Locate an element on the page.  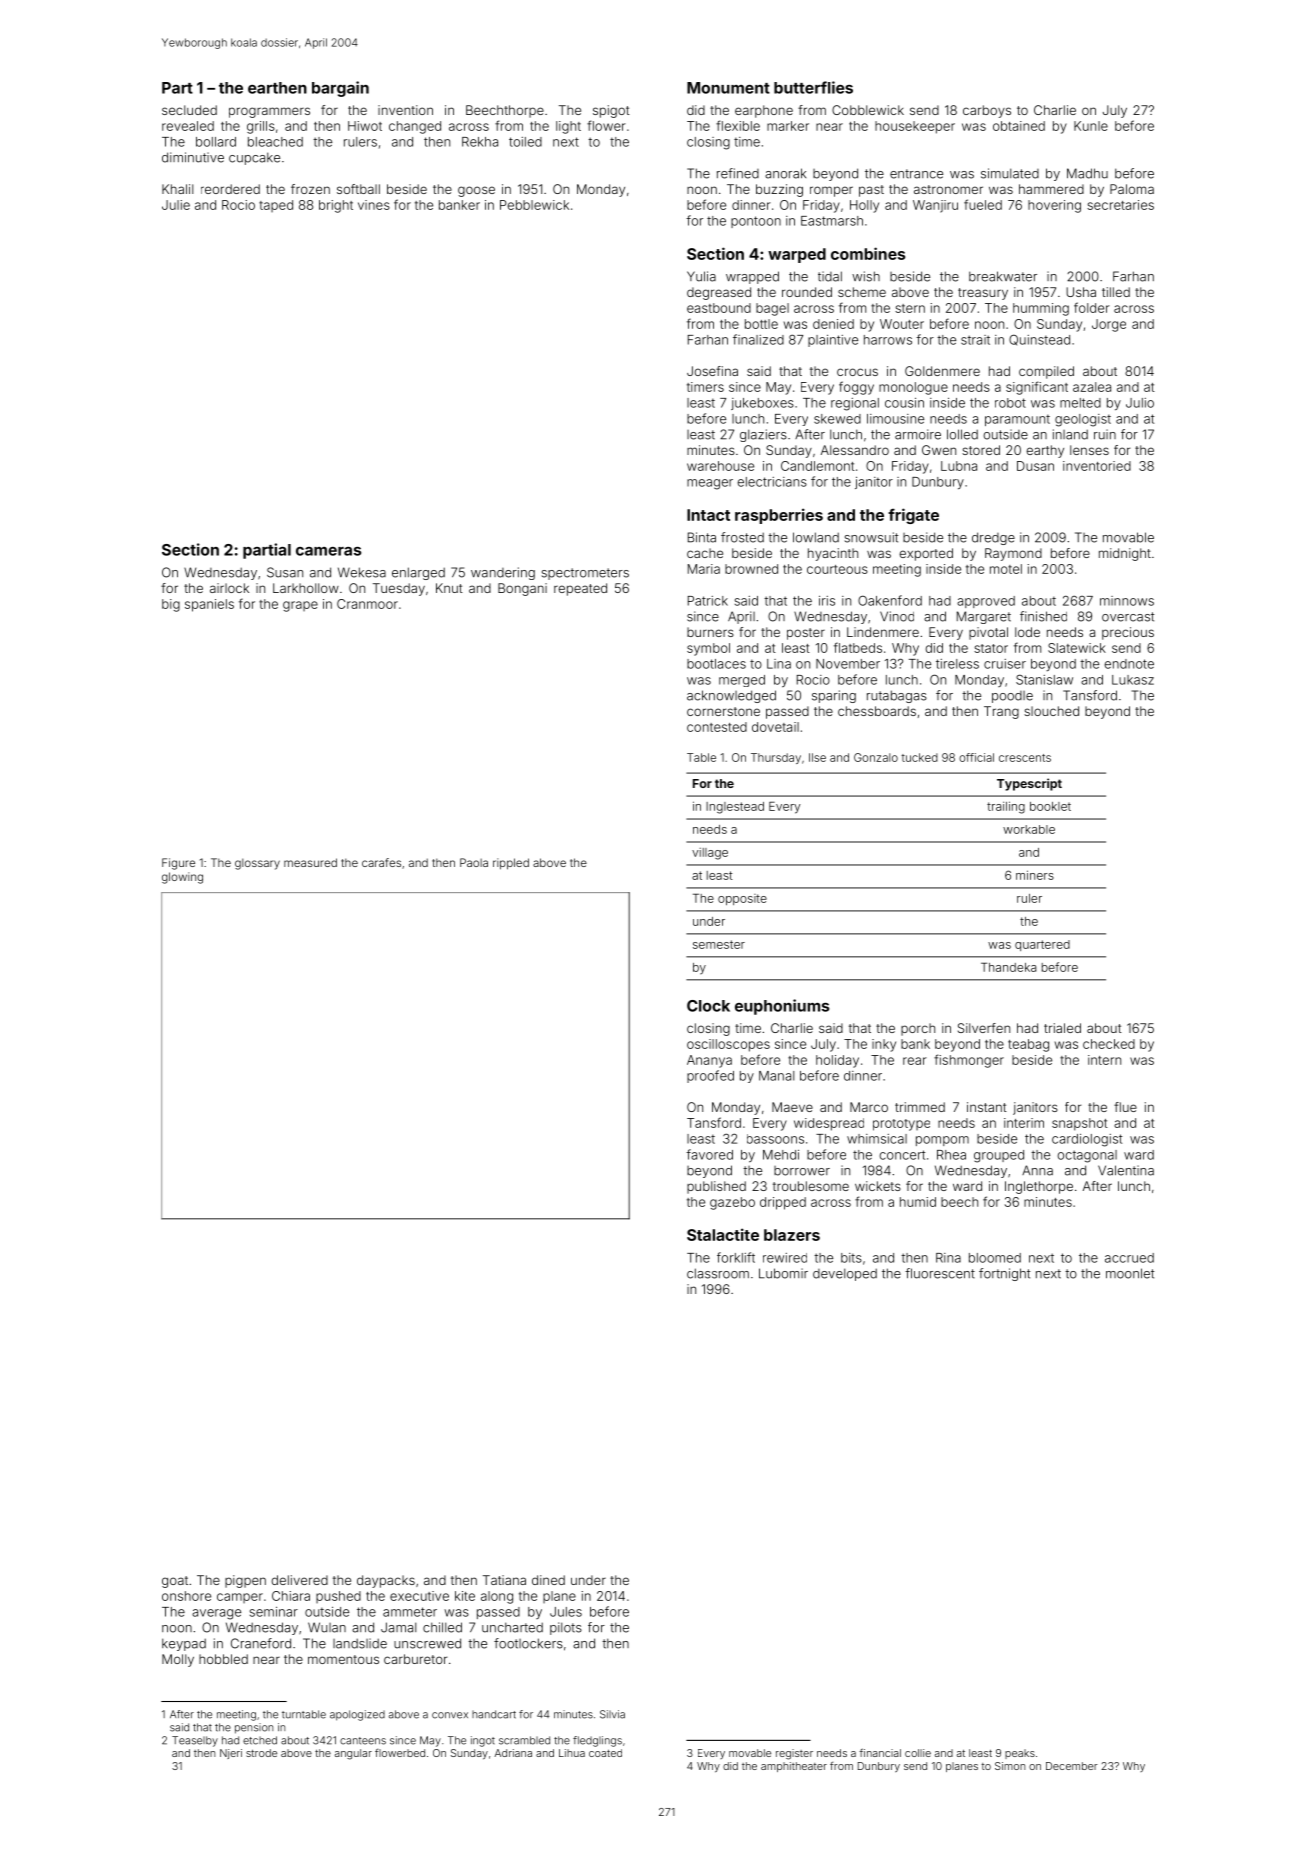
December is located at coordinates (1072, 1766).
